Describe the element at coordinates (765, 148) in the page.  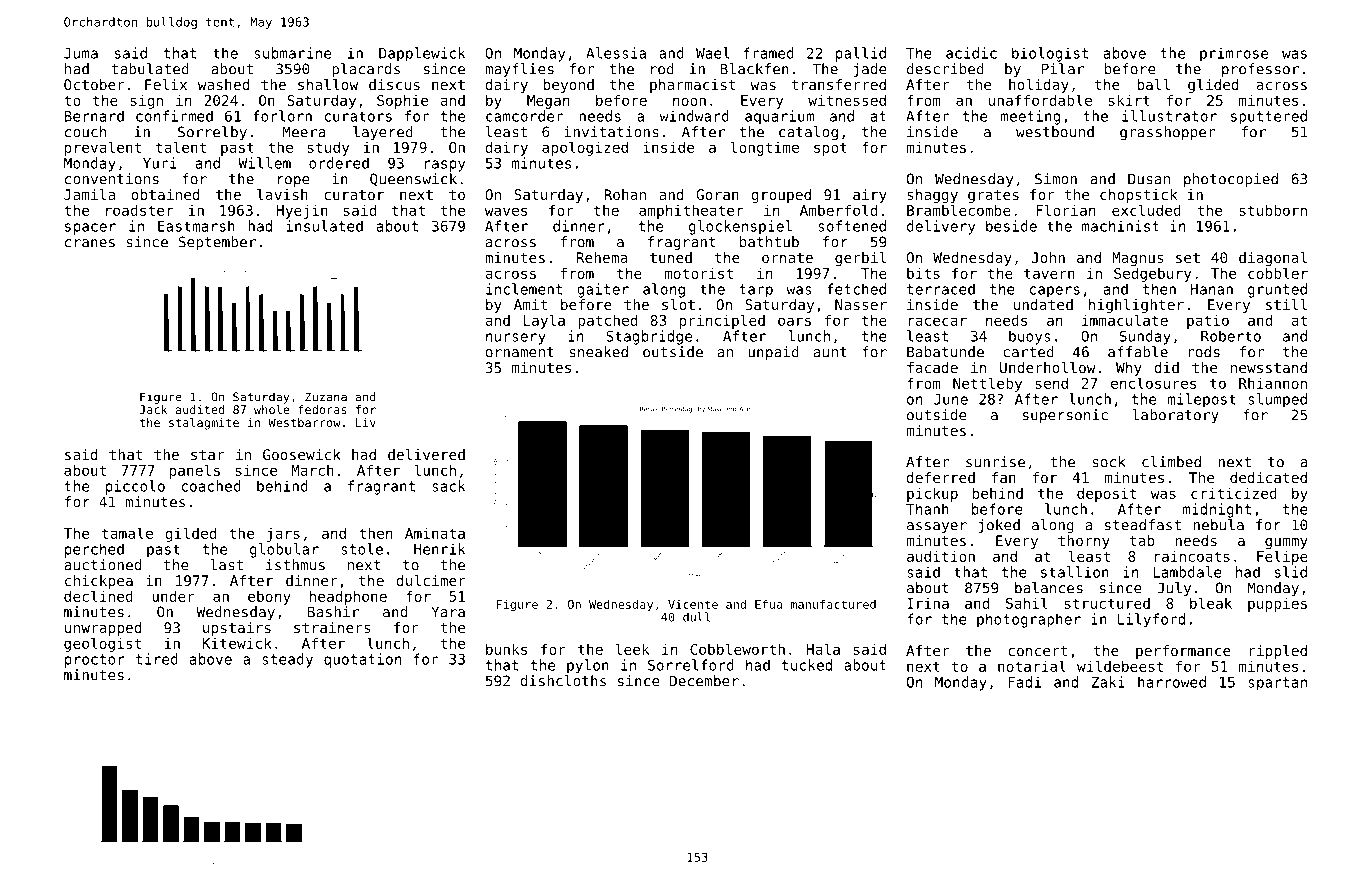
I see `longtime` at that location.
